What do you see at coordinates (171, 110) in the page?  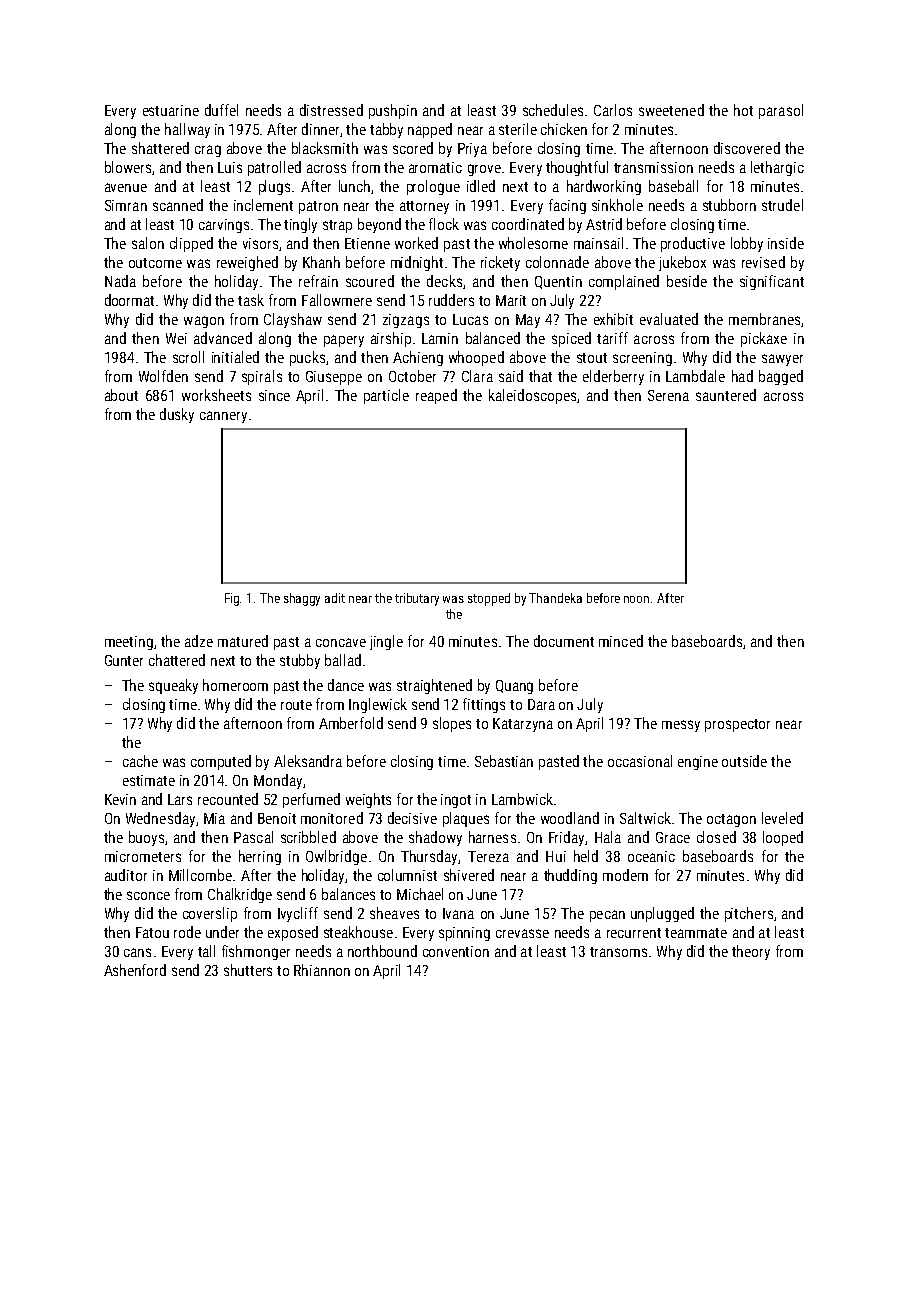 I see `estuarine` at bounding box center [171, 110].
